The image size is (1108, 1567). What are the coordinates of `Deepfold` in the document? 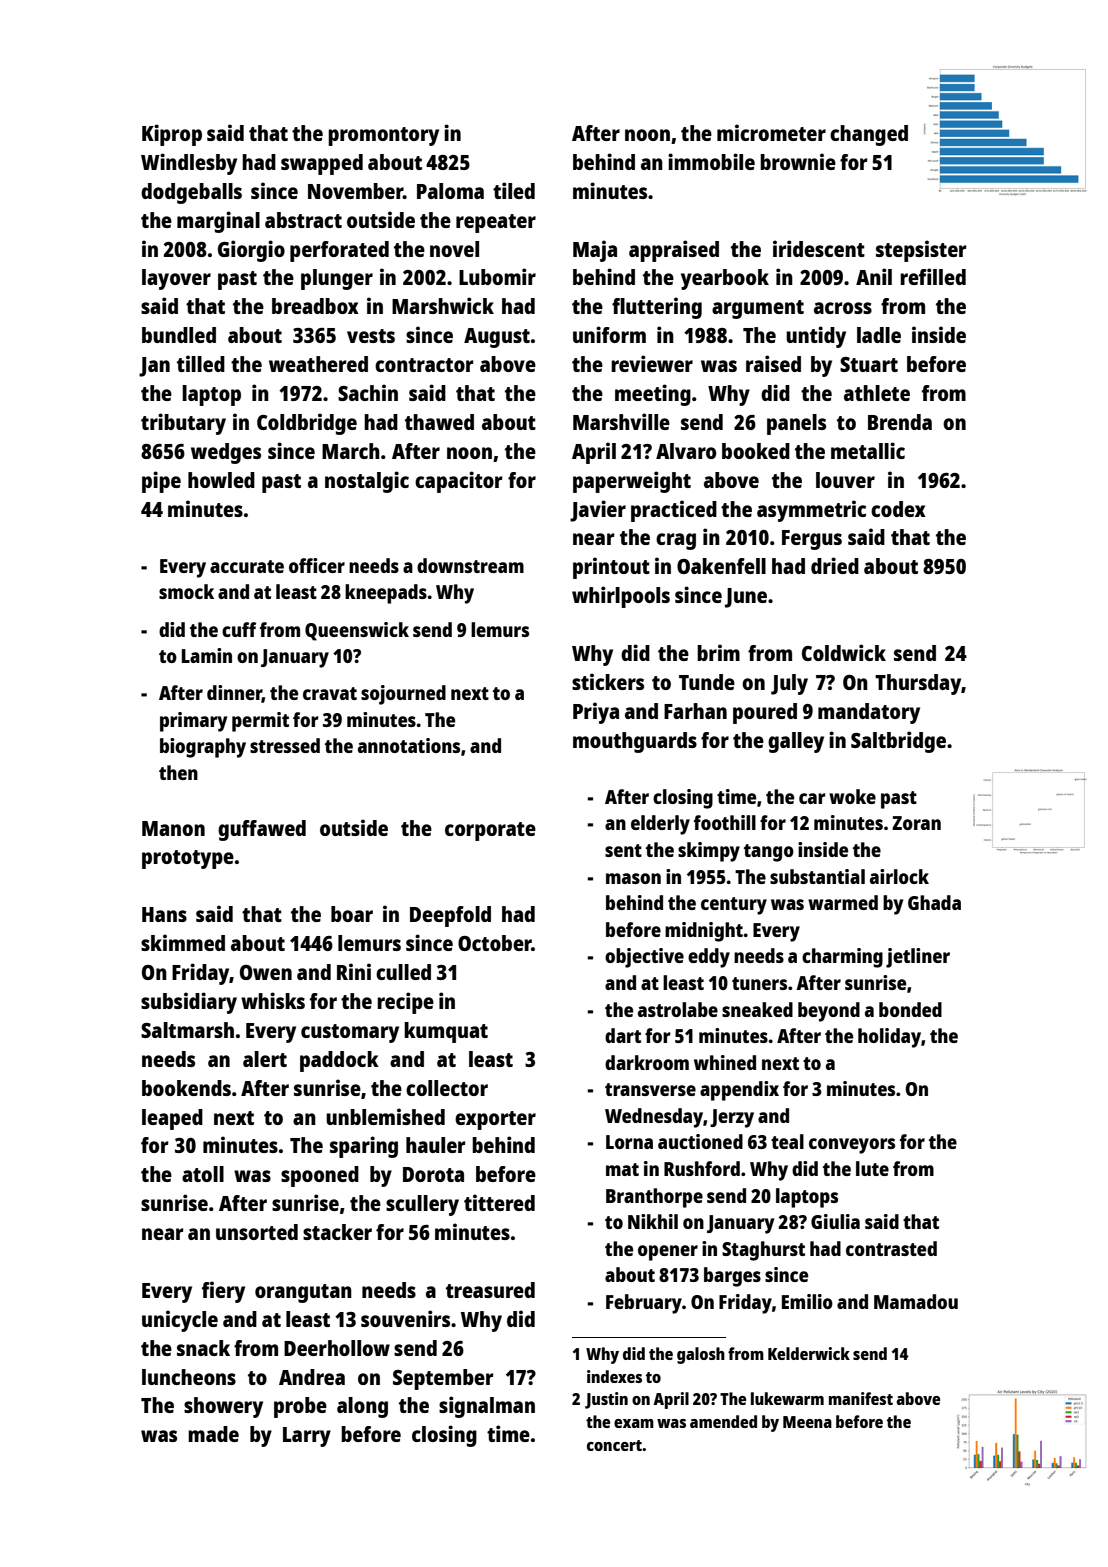 It's located at (450, 916).
